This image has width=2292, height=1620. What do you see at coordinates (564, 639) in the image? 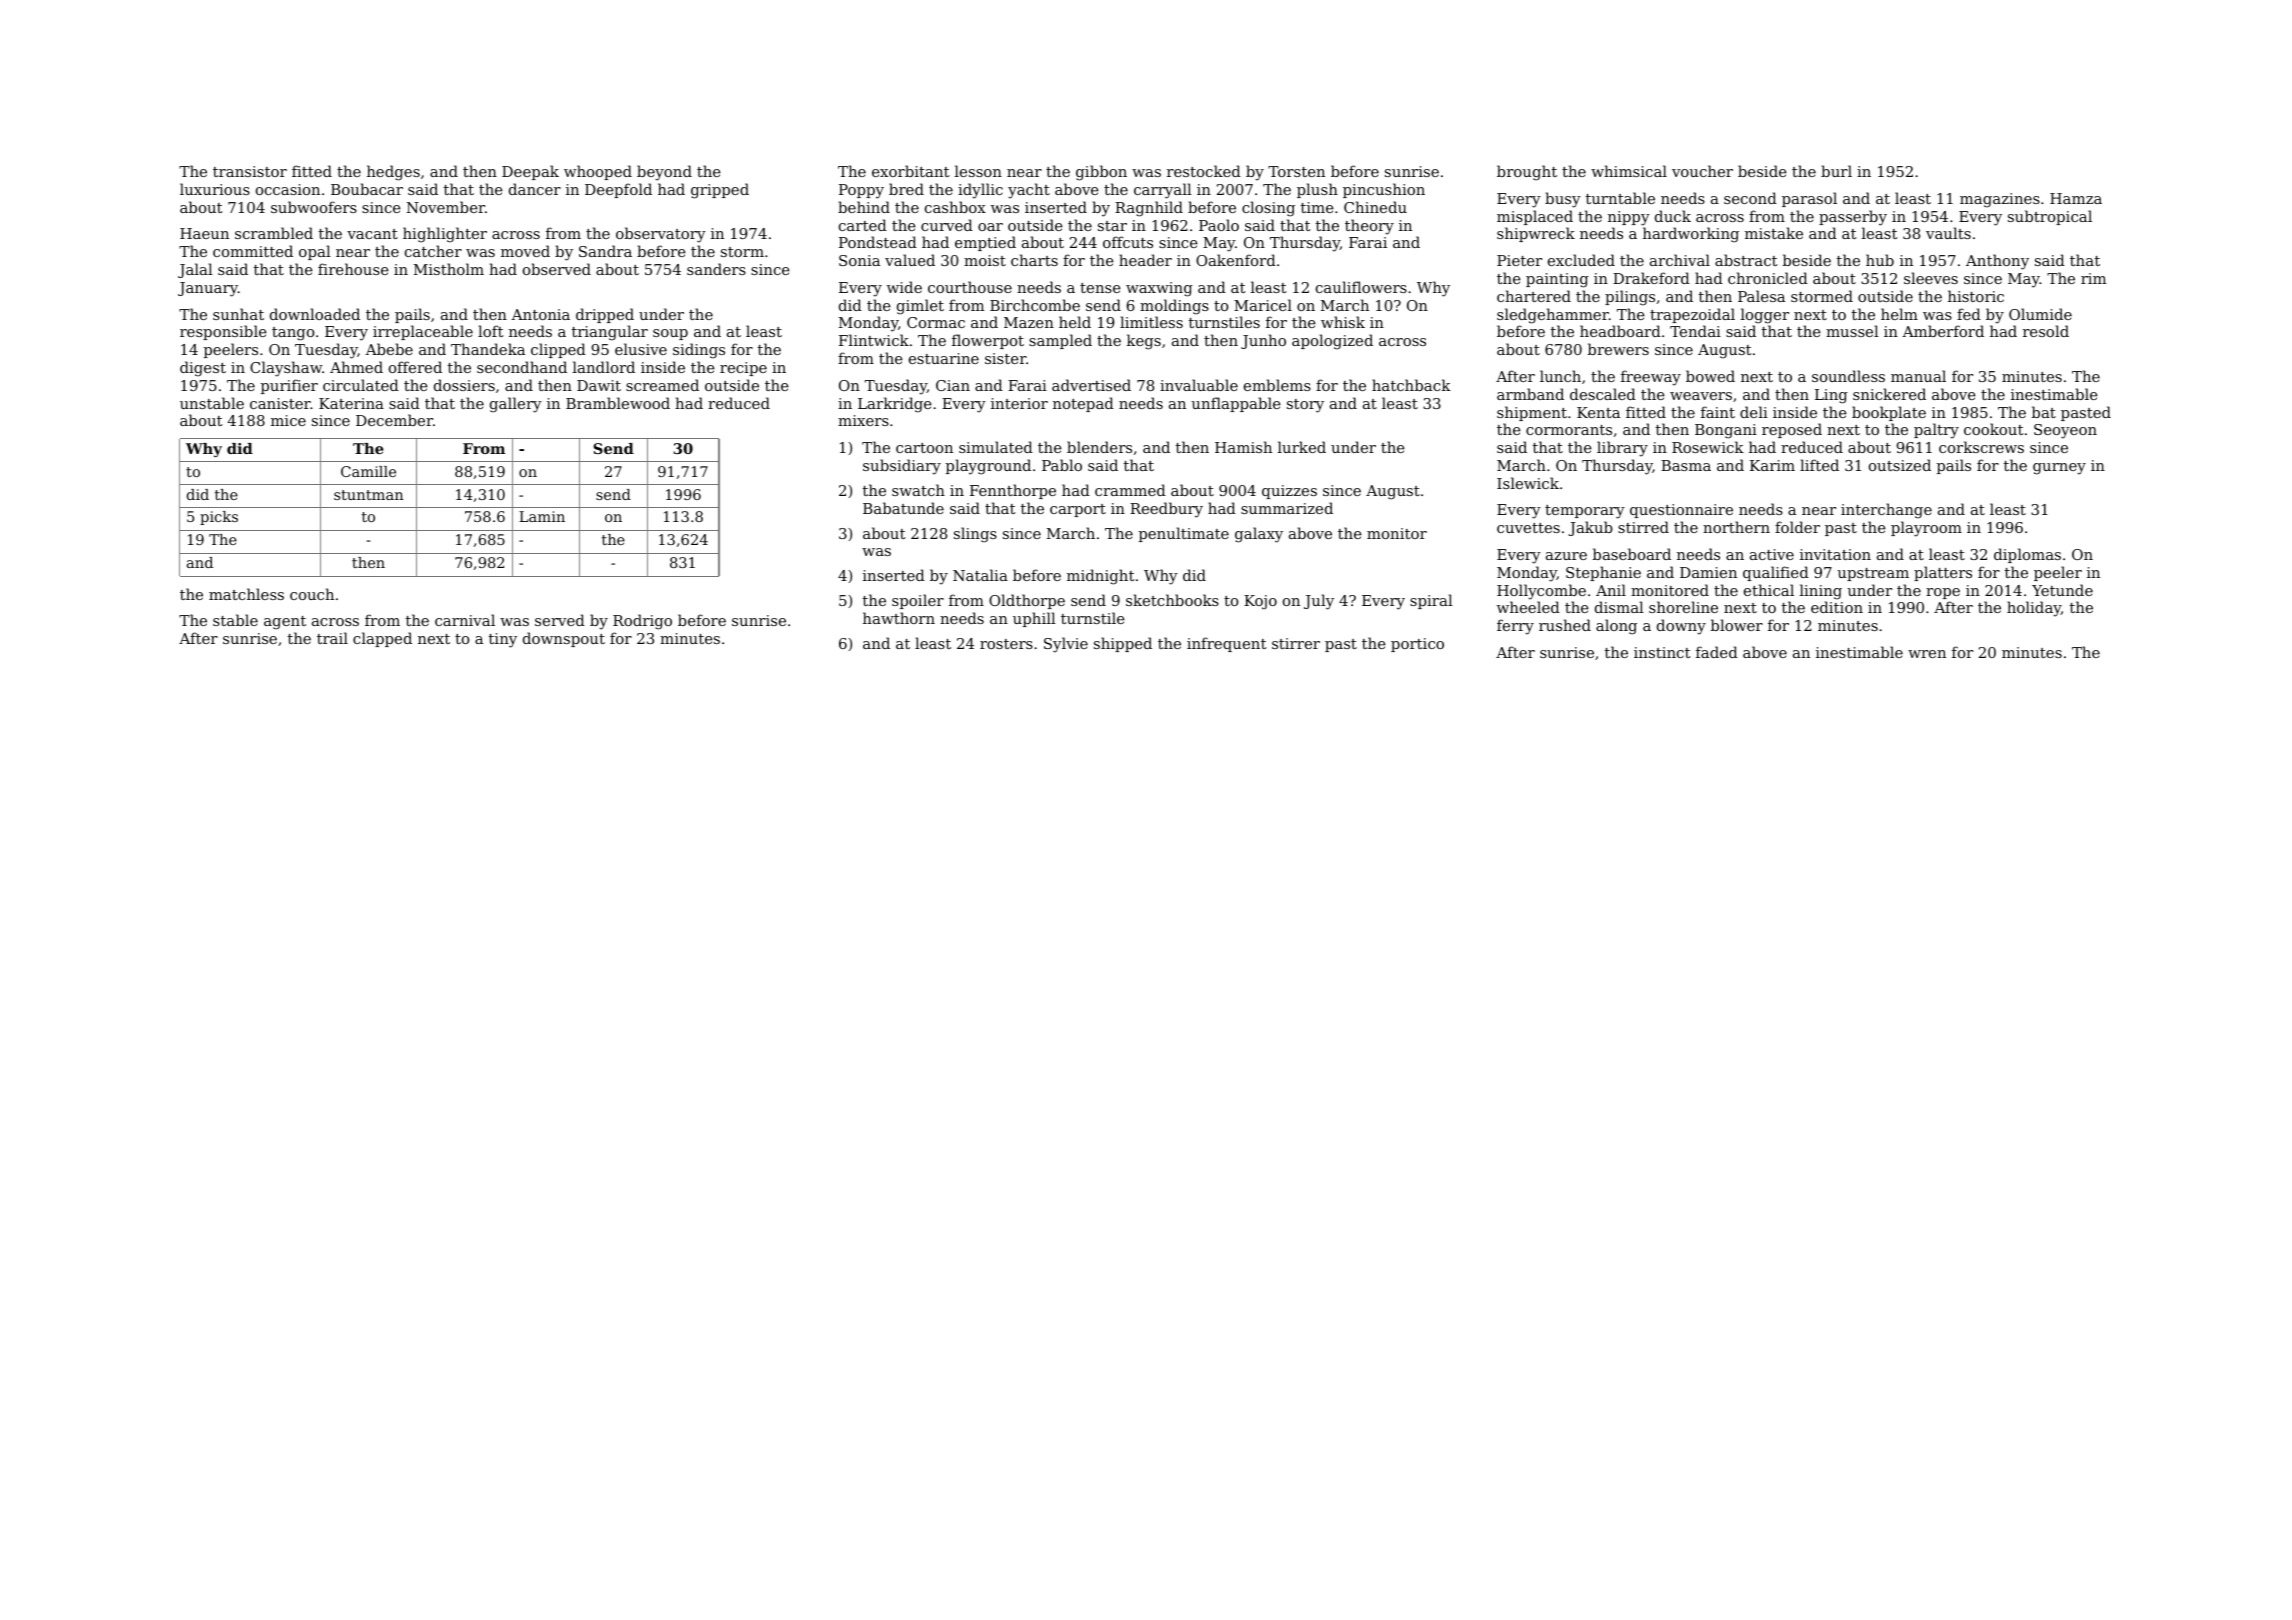
I see `downspout` at bounding box center [564, 639].
